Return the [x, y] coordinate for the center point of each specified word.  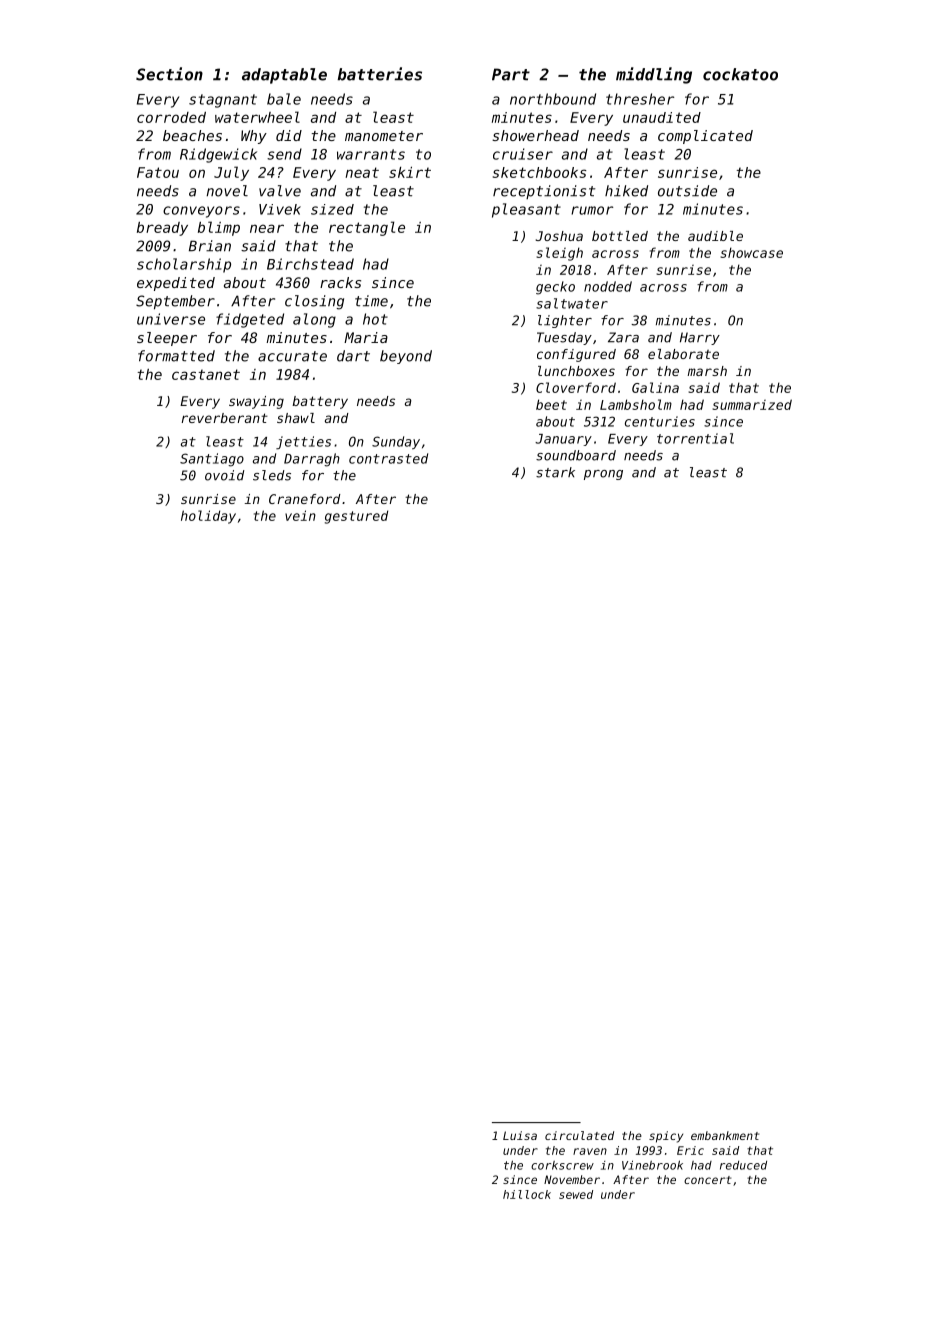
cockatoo [740, 74]
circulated [579, 1135]
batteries [380, 74]
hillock [527, 1194]
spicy [666, 1137]
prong [603, 475]
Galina [655, 387]
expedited [176, 284]
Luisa [520, 1135]
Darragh [312, 460]
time [371, 301]
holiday [208, 517]
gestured [356, 517]
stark [555, 472]
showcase [751, 252]
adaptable [284, 76]
